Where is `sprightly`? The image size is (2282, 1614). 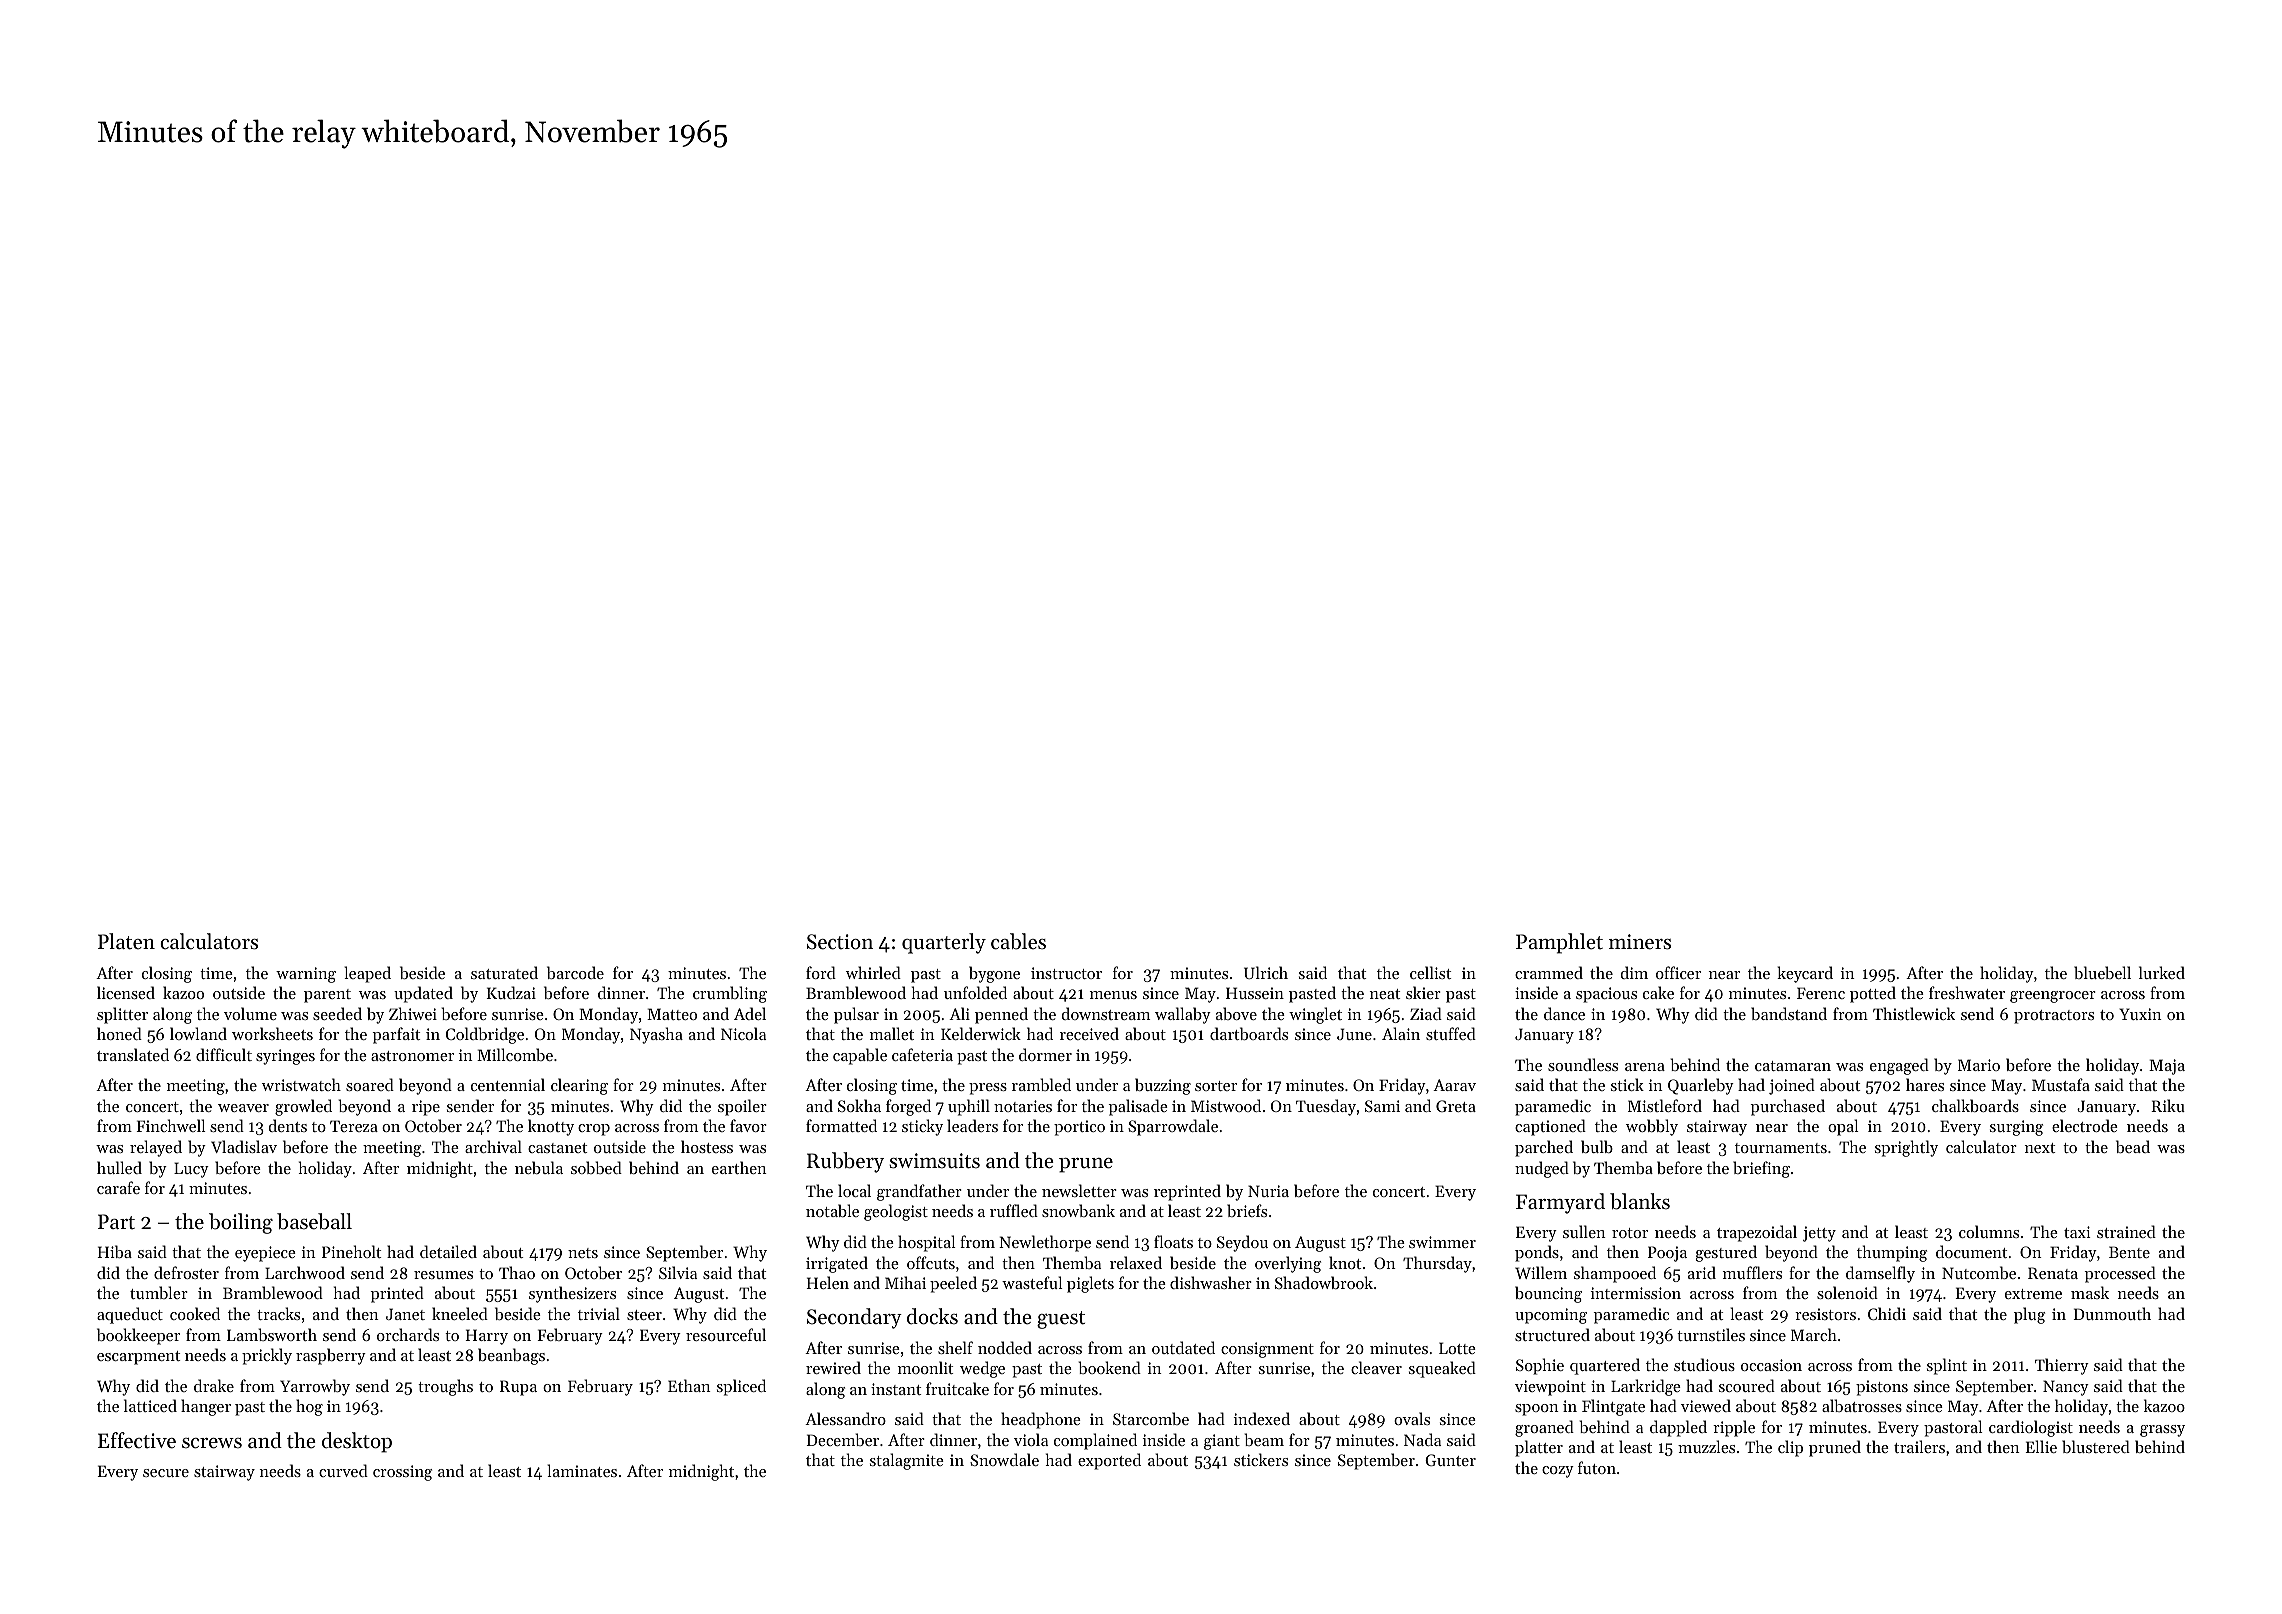 sprightly is located at coordinates (1906, 1148).
